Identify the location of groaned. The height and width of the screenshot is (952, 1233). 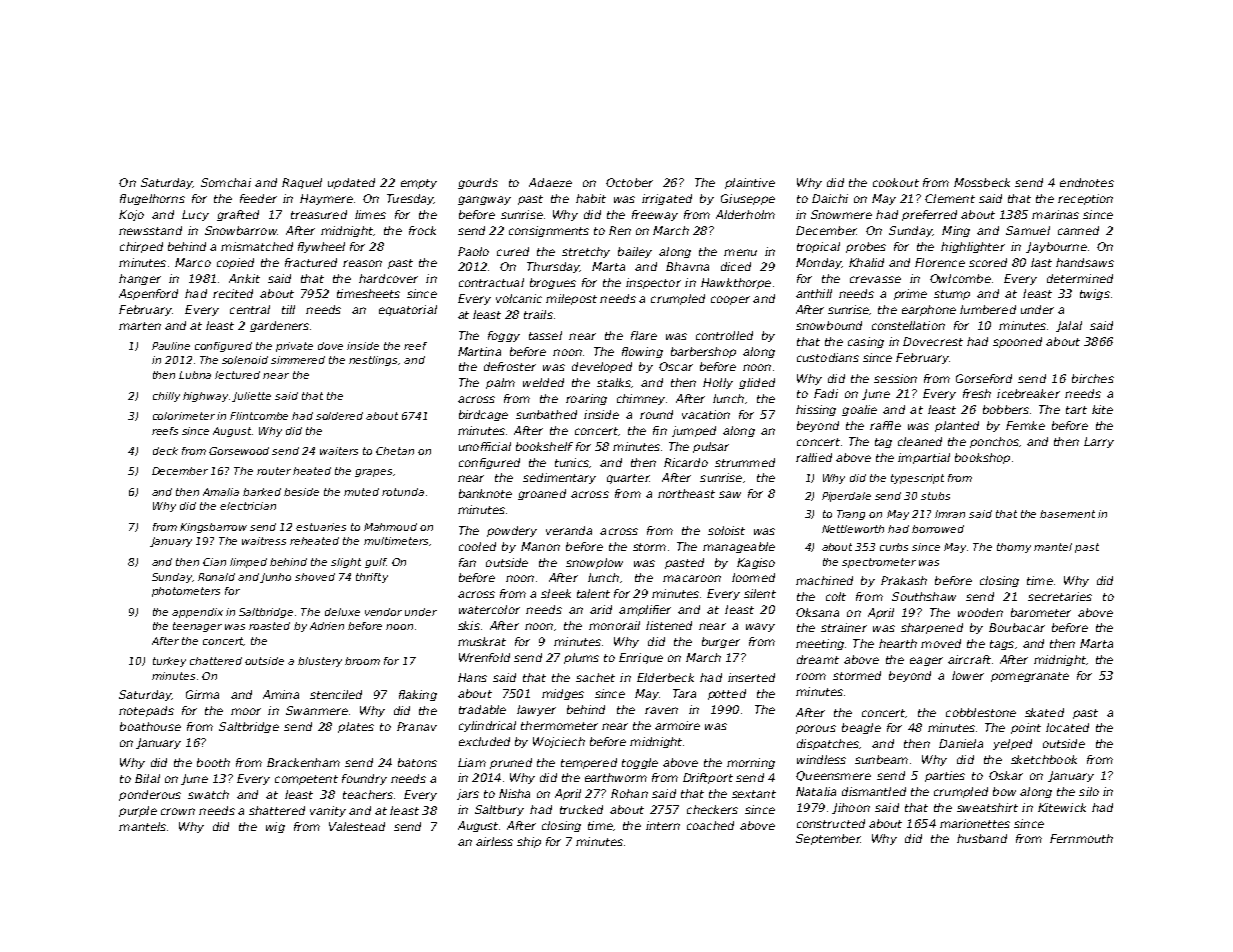
(542, 494).
